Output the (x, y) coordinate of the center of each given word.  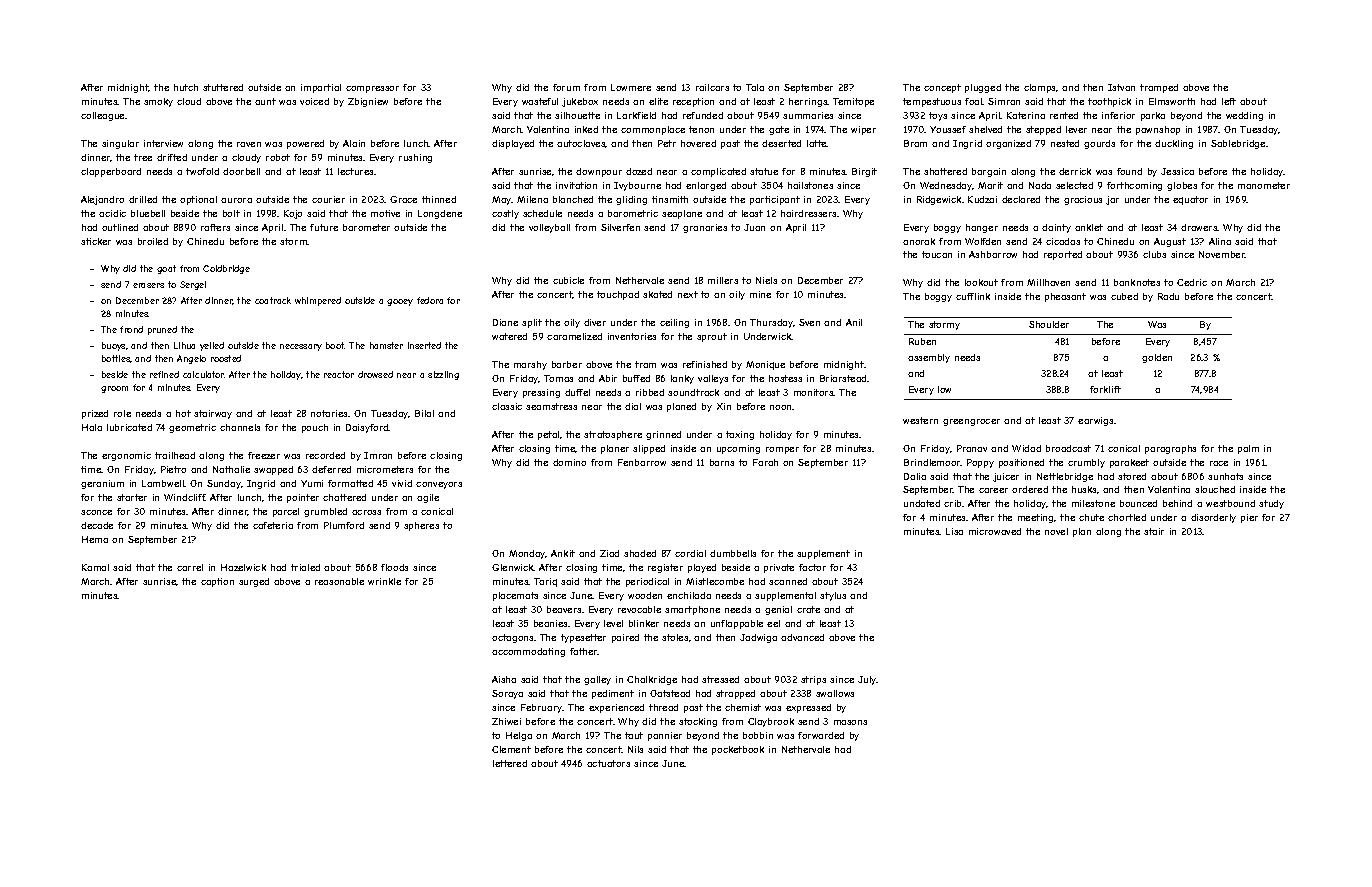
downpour (599, 172)
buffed (636, 378)
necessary (301, 347)
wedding (1244, 116)
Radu (1168, 296)
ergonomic (126, 456)
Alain (354, 143)
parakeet (1129, 463)
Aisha (504, 679)
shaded (640, 553)
